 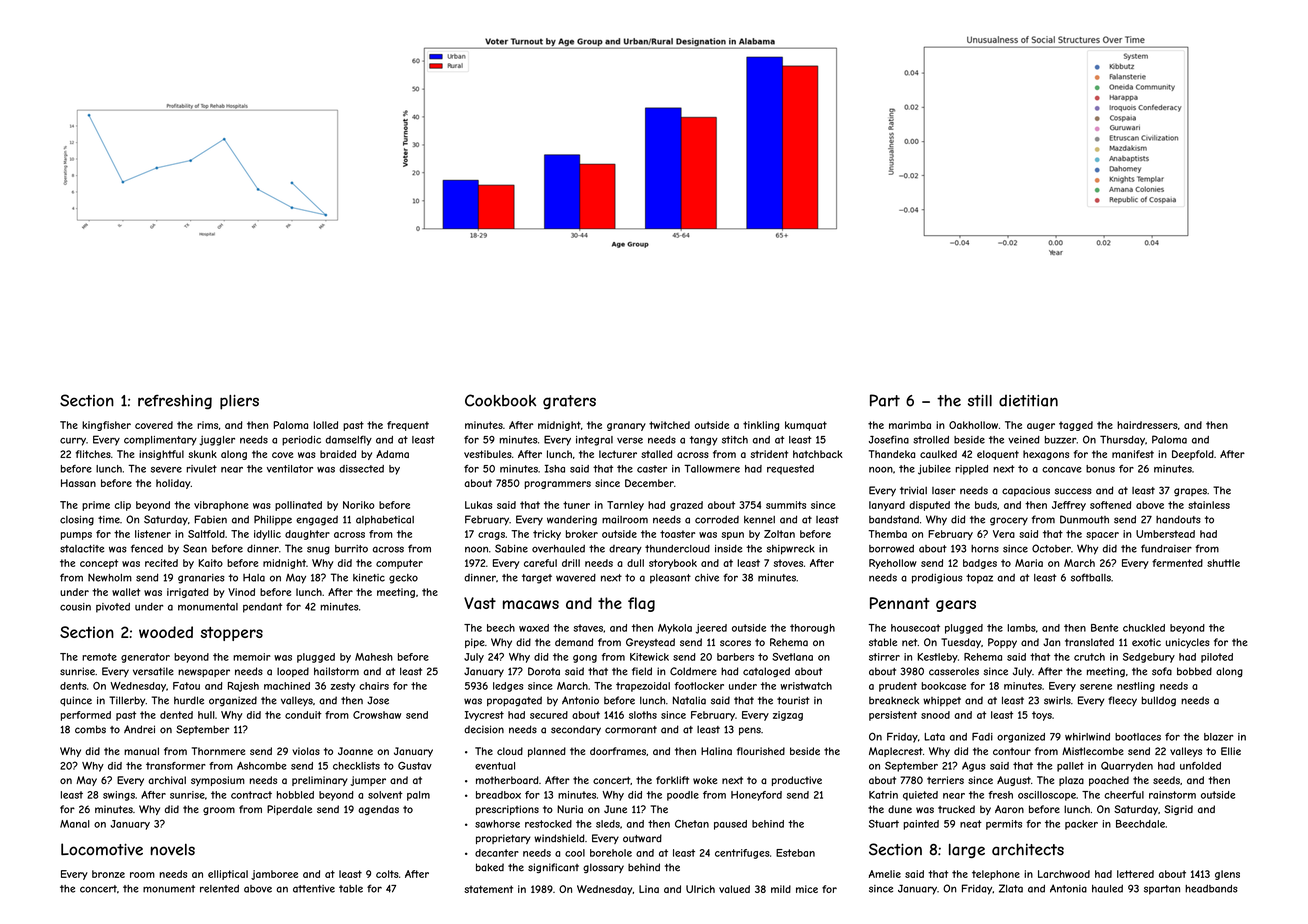 I want to click on telephone, so click(x=996, y=875).
